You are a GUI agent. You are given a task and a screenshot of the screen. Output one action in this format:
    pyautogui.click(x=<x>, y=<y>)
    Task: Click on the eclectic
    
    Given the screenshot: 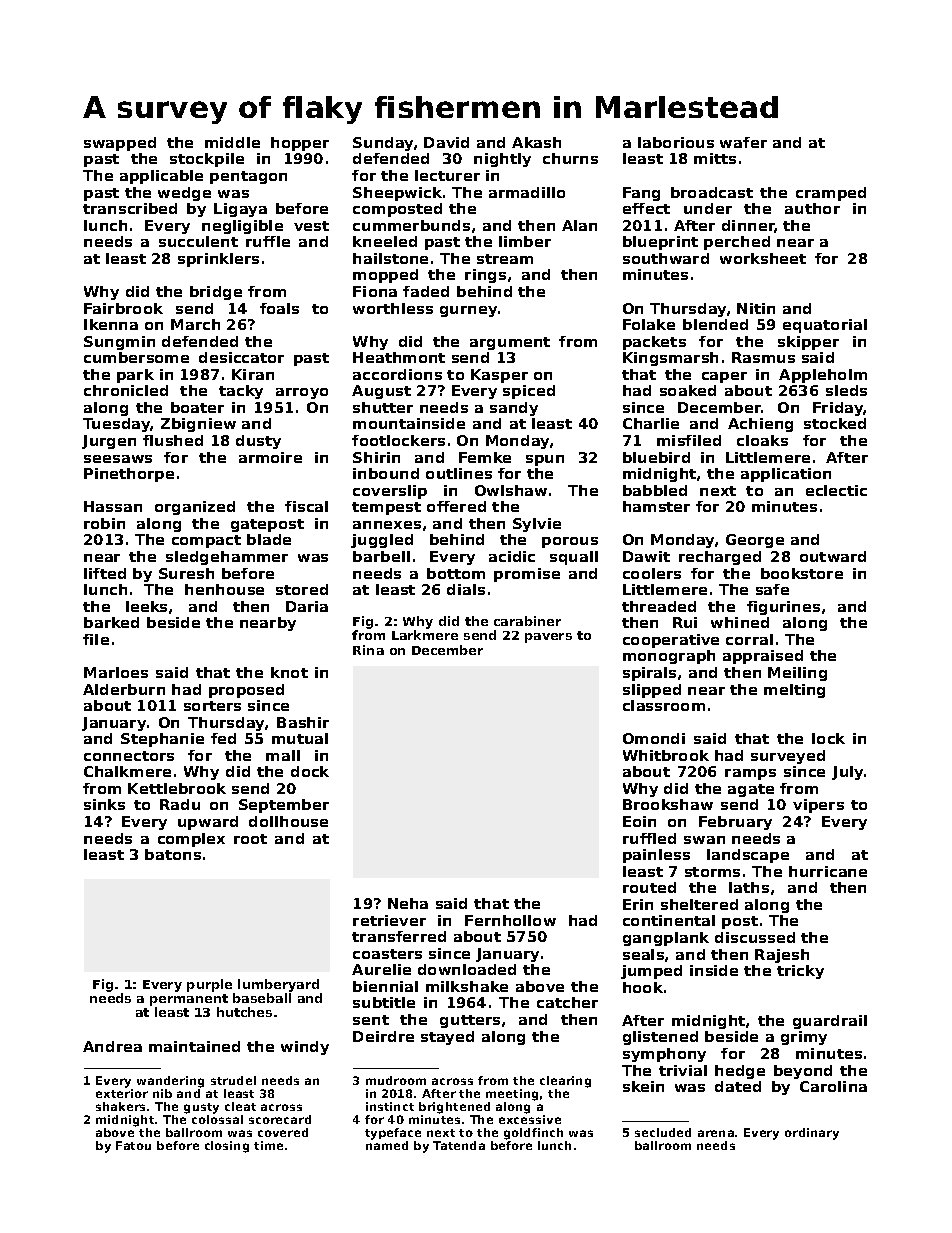 What is the action you would take?
    pyautogui.click(x=836, y=490)
